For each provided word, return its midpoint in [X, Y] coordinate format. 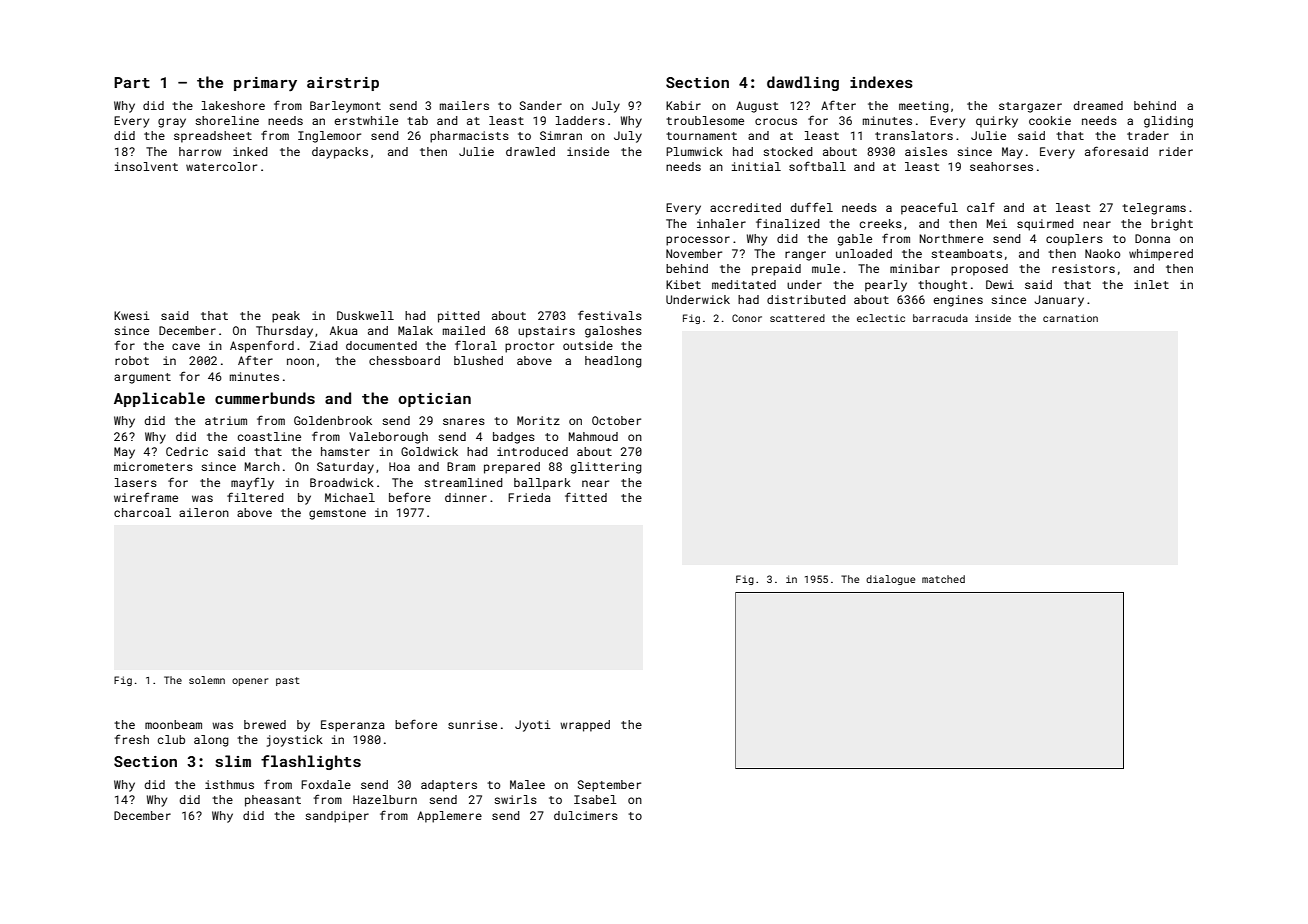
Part [132, 82]
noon [300, 361]
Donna [1152, 238]
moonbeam [173, 724]
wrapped [585, 726]
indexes [881, 82]
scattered [797, 318]
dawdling [803, 83]
